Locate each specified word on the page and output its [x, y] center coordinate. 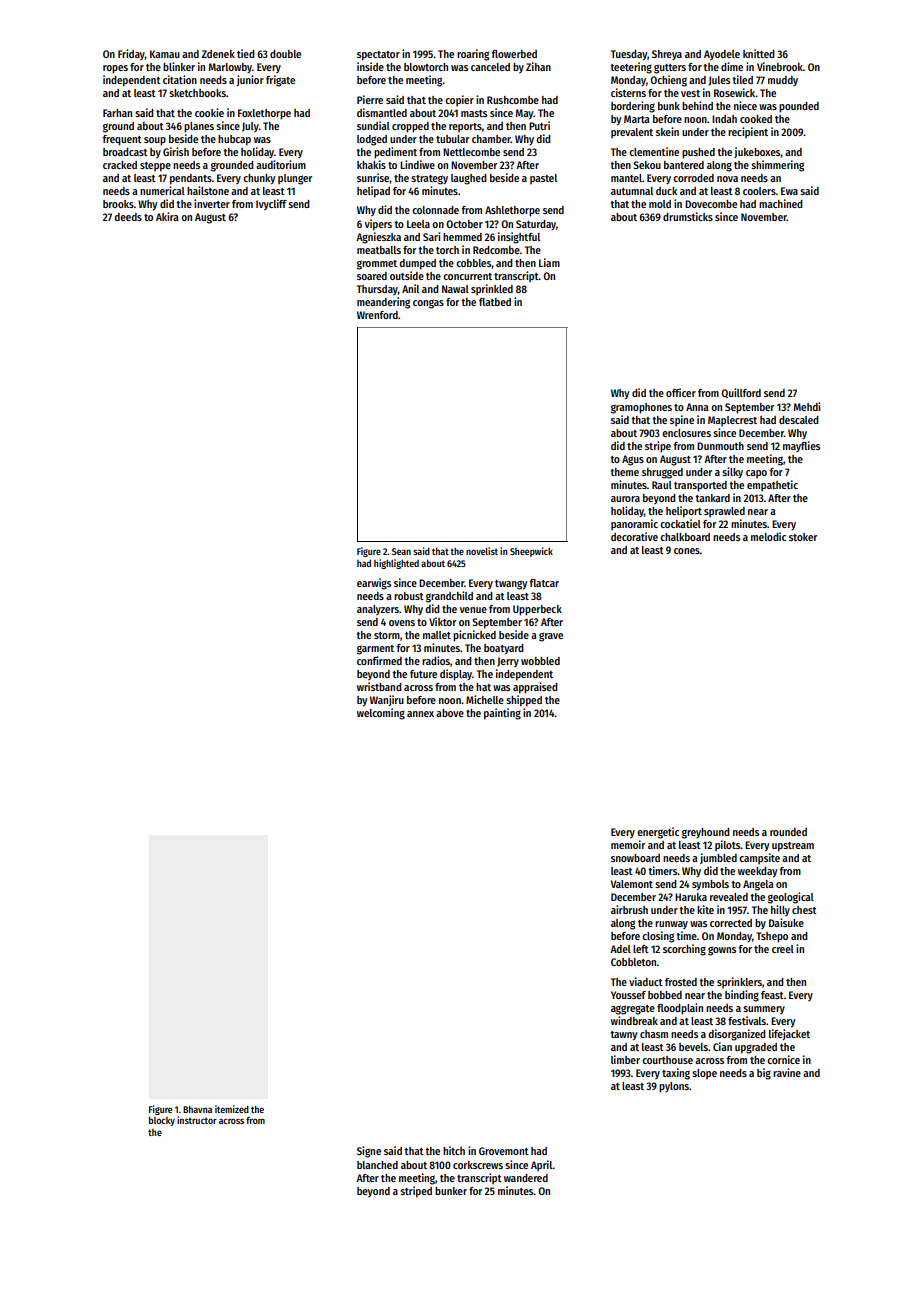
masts [474, 113]
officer [681, 392]
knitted [759, 53]
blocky [162, 1121]
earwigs [374, 584]
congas [428, 304]
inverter [212, 203]
